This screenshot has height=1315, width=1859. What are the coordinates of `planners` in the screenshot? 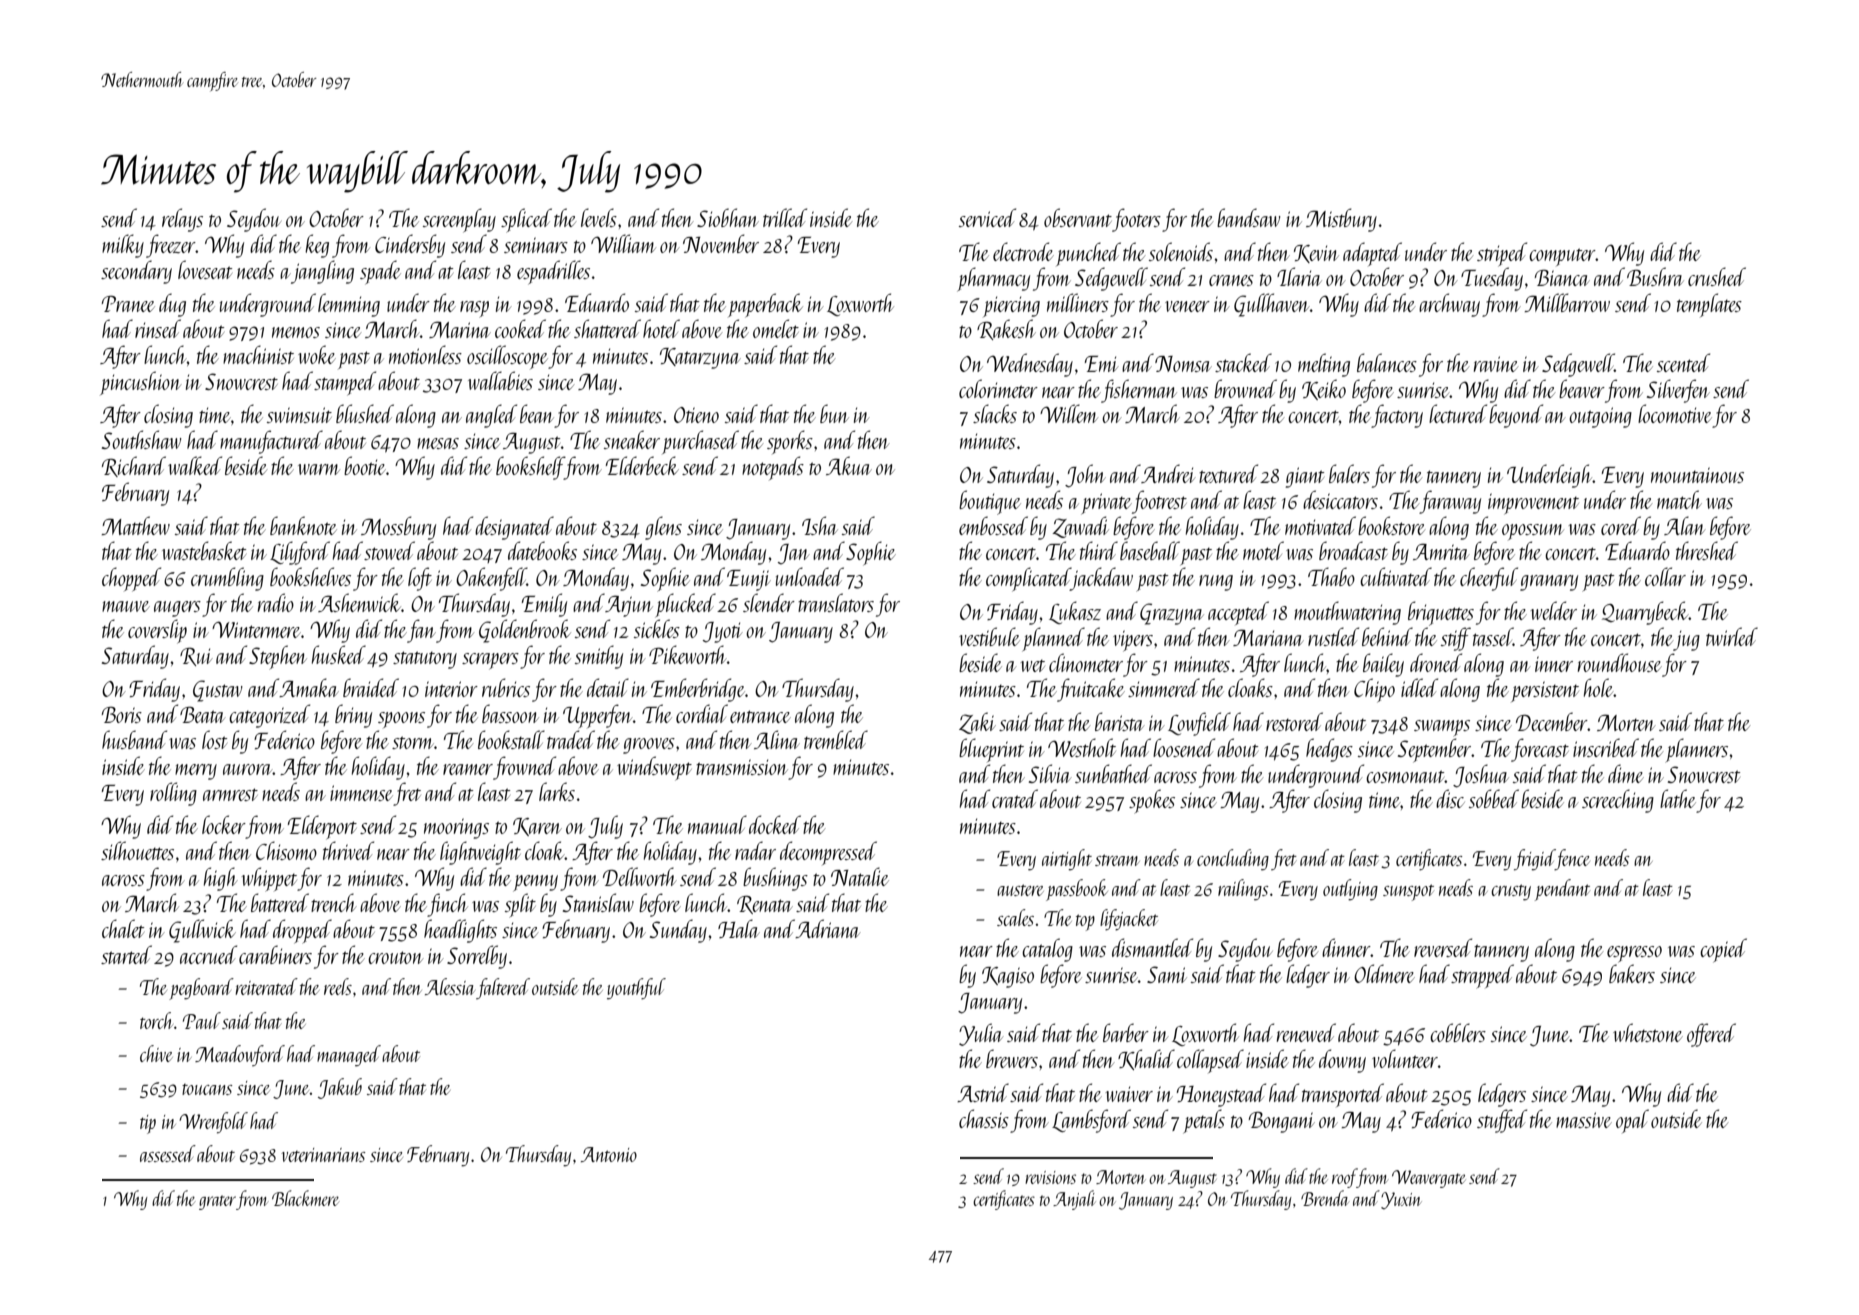 It's located at (1696, 750).
